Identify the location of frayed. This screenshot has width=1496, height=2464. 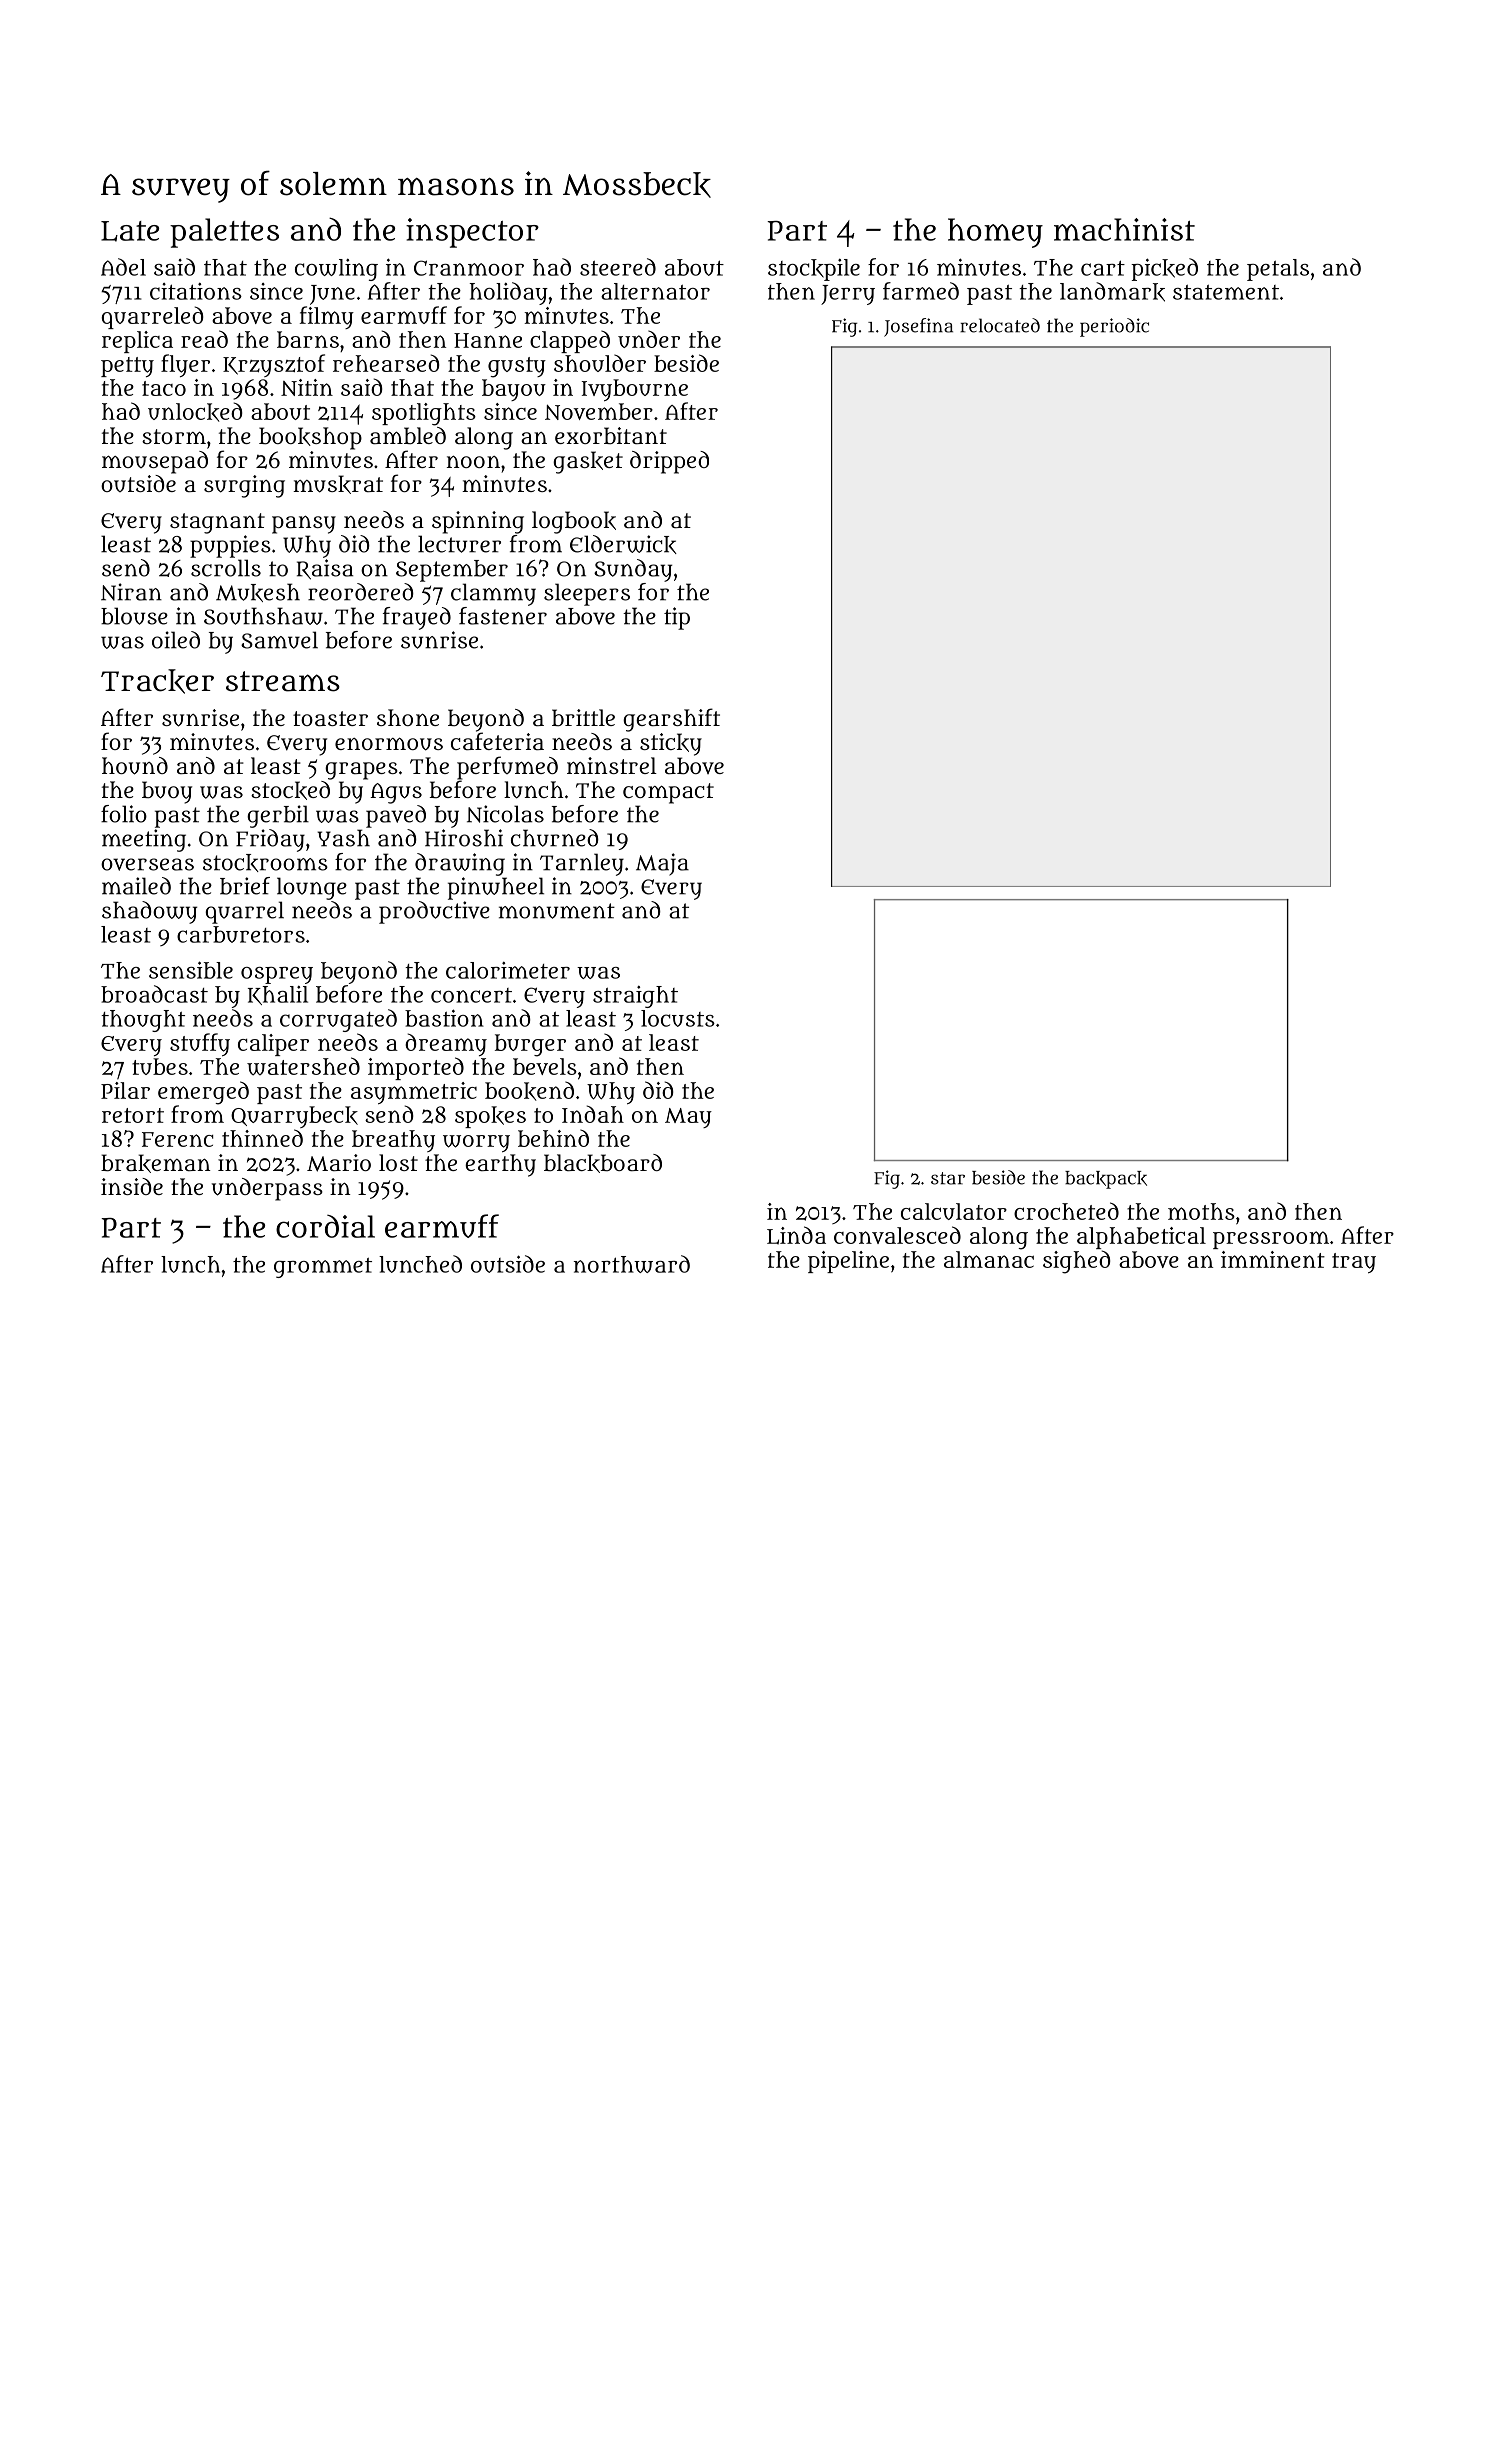
(417, 618).
